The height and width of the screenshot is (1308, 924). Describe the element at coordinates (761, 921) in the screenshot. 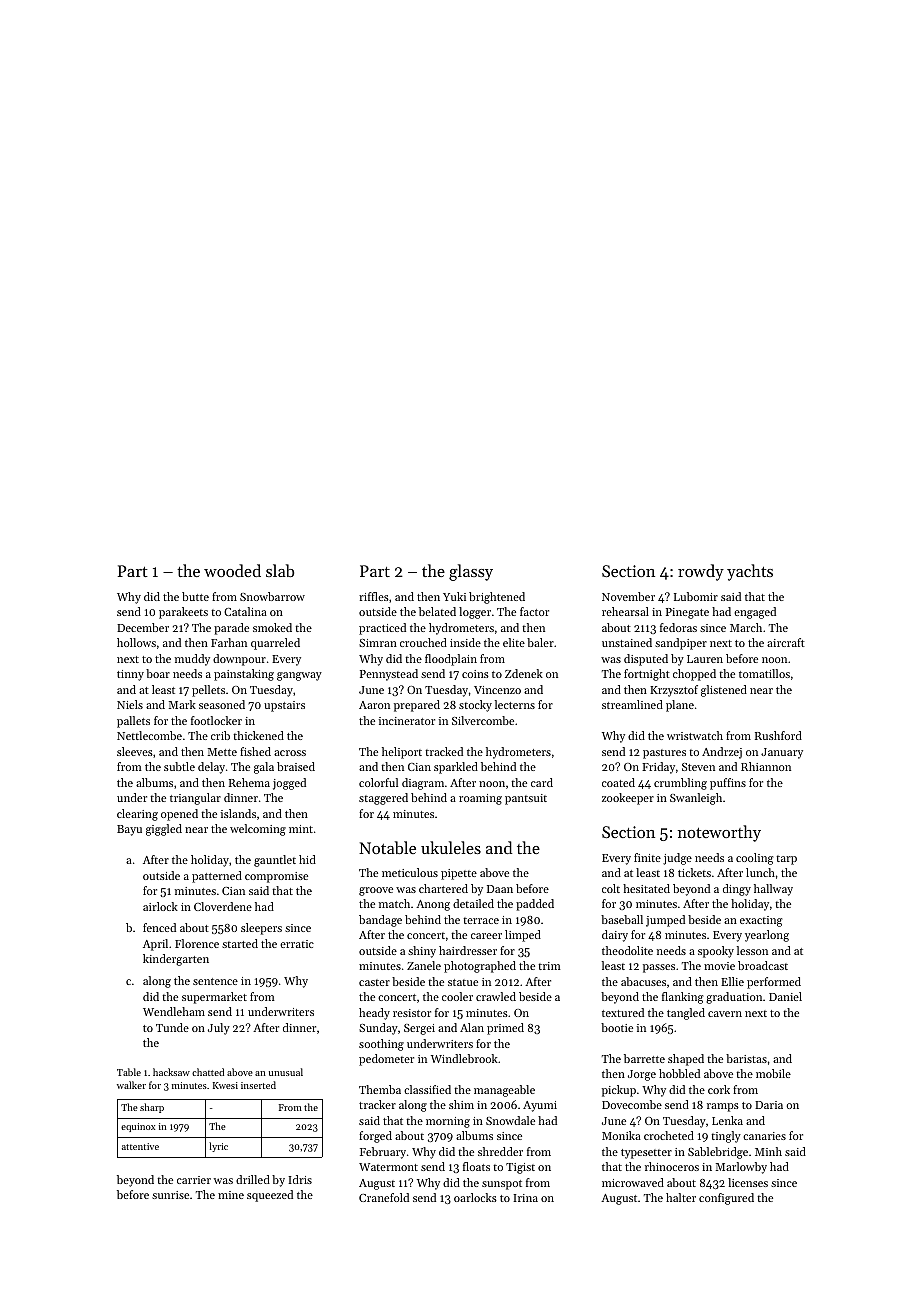

I see `exacting` at that location.
